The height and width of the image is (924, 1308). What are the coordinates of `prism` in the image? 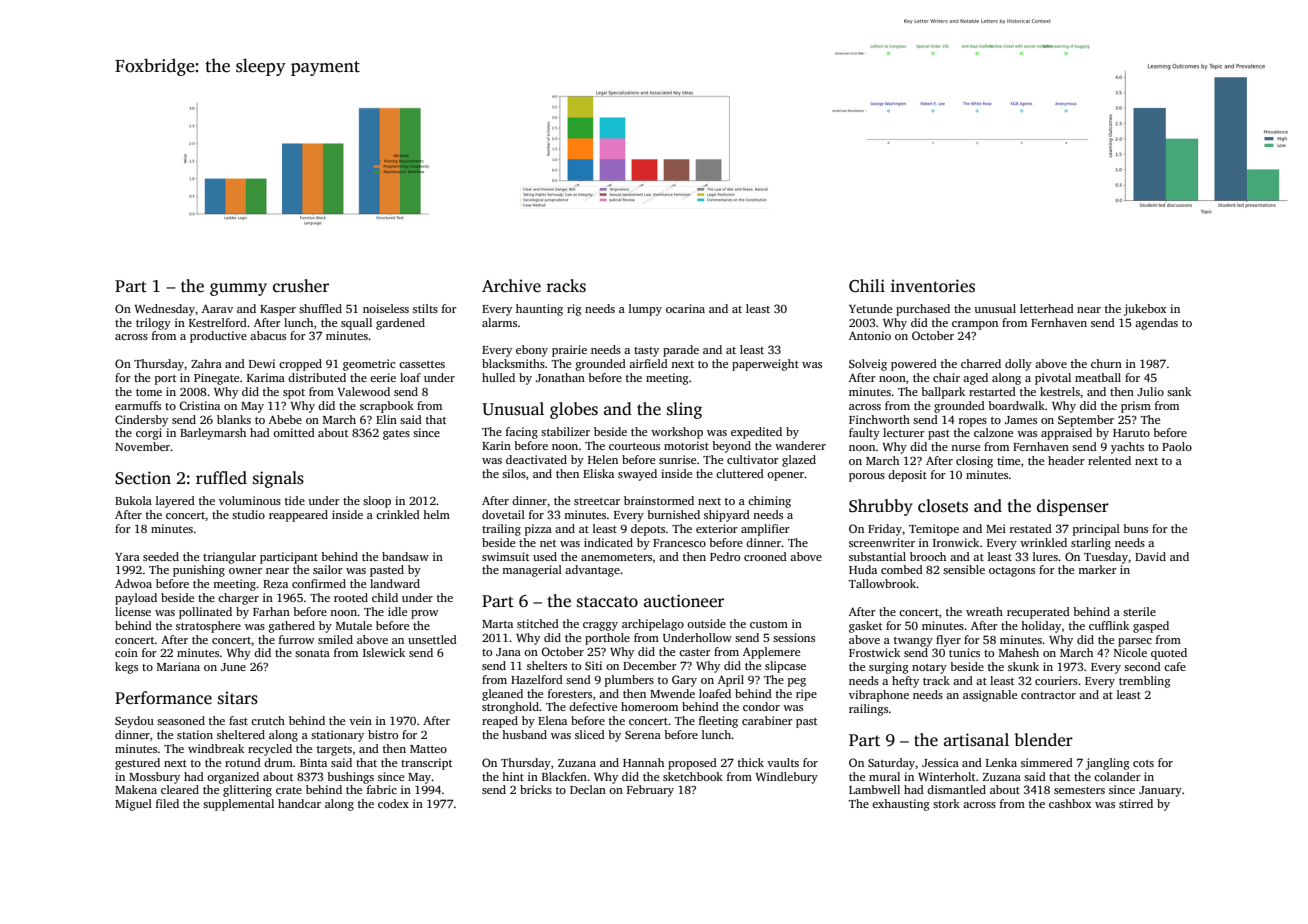 It's located at (1136, 407).
